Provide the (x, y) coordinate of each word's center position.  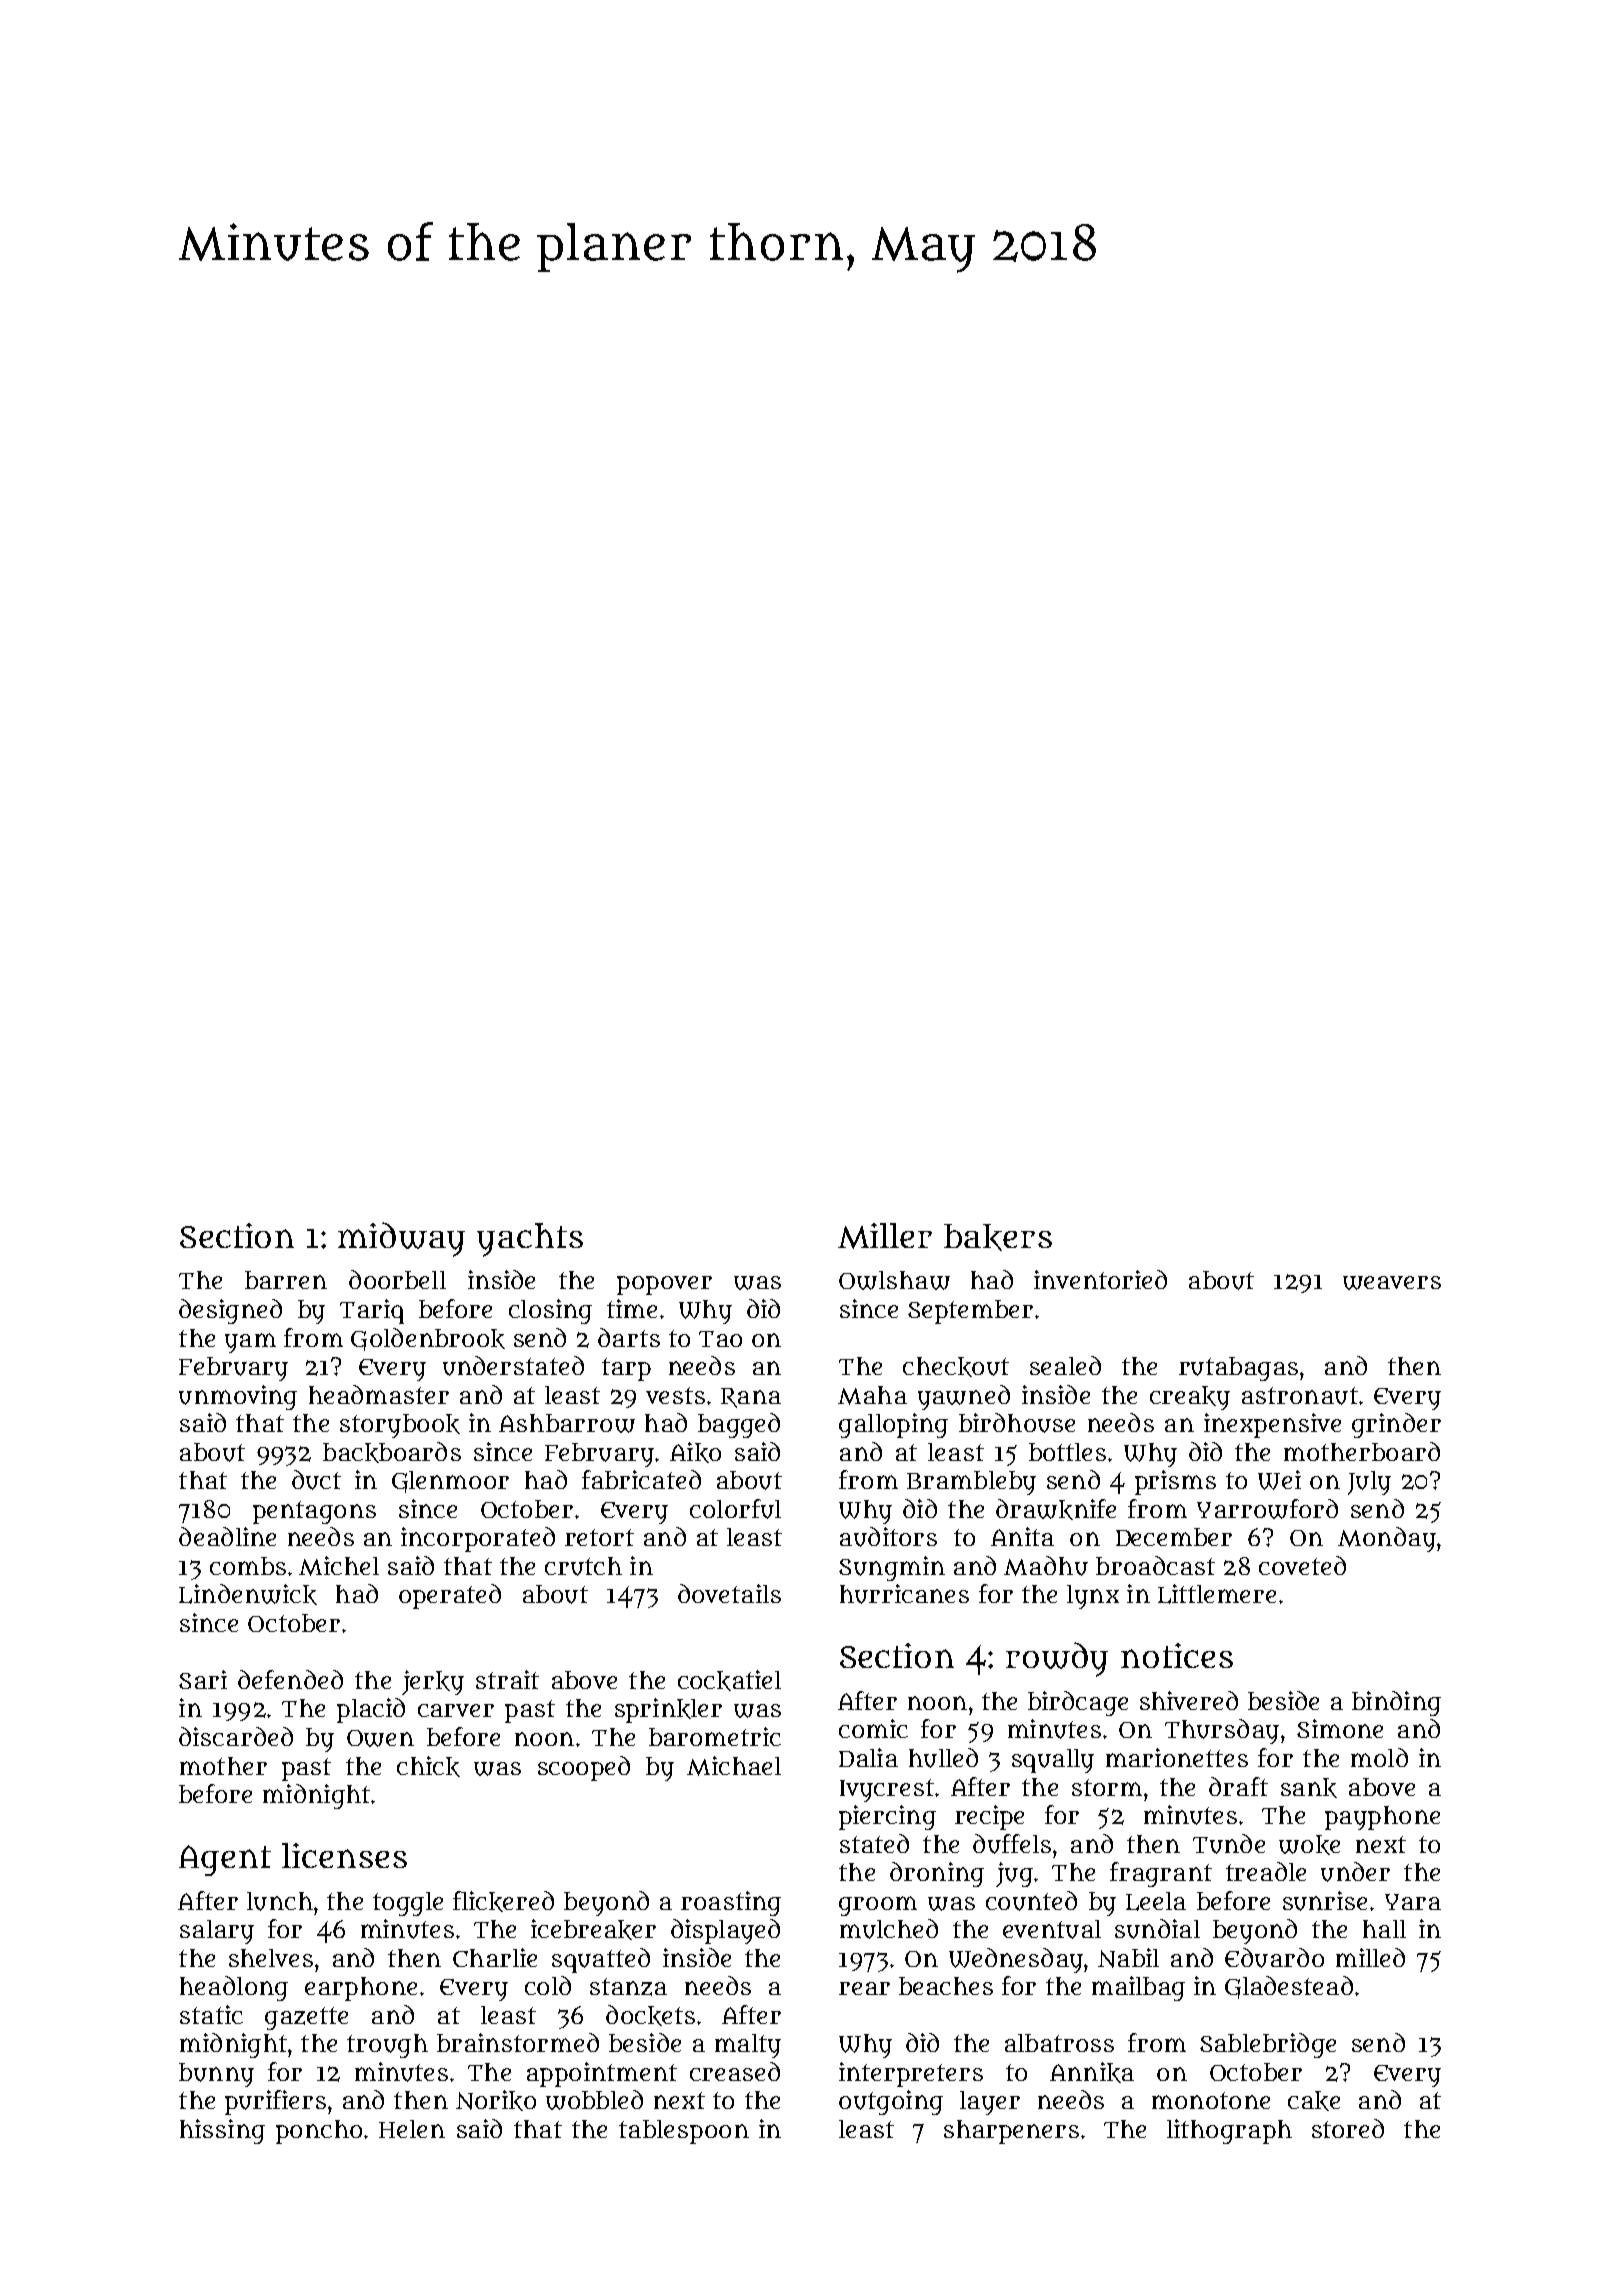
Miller (885, 1236)
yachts (530, 1240)
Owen (380, 1738)
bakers (998, 1237)
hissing (222, 2131)
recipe (989, 1817)
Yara (1413, 1902)
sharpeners (1011, 2132)
